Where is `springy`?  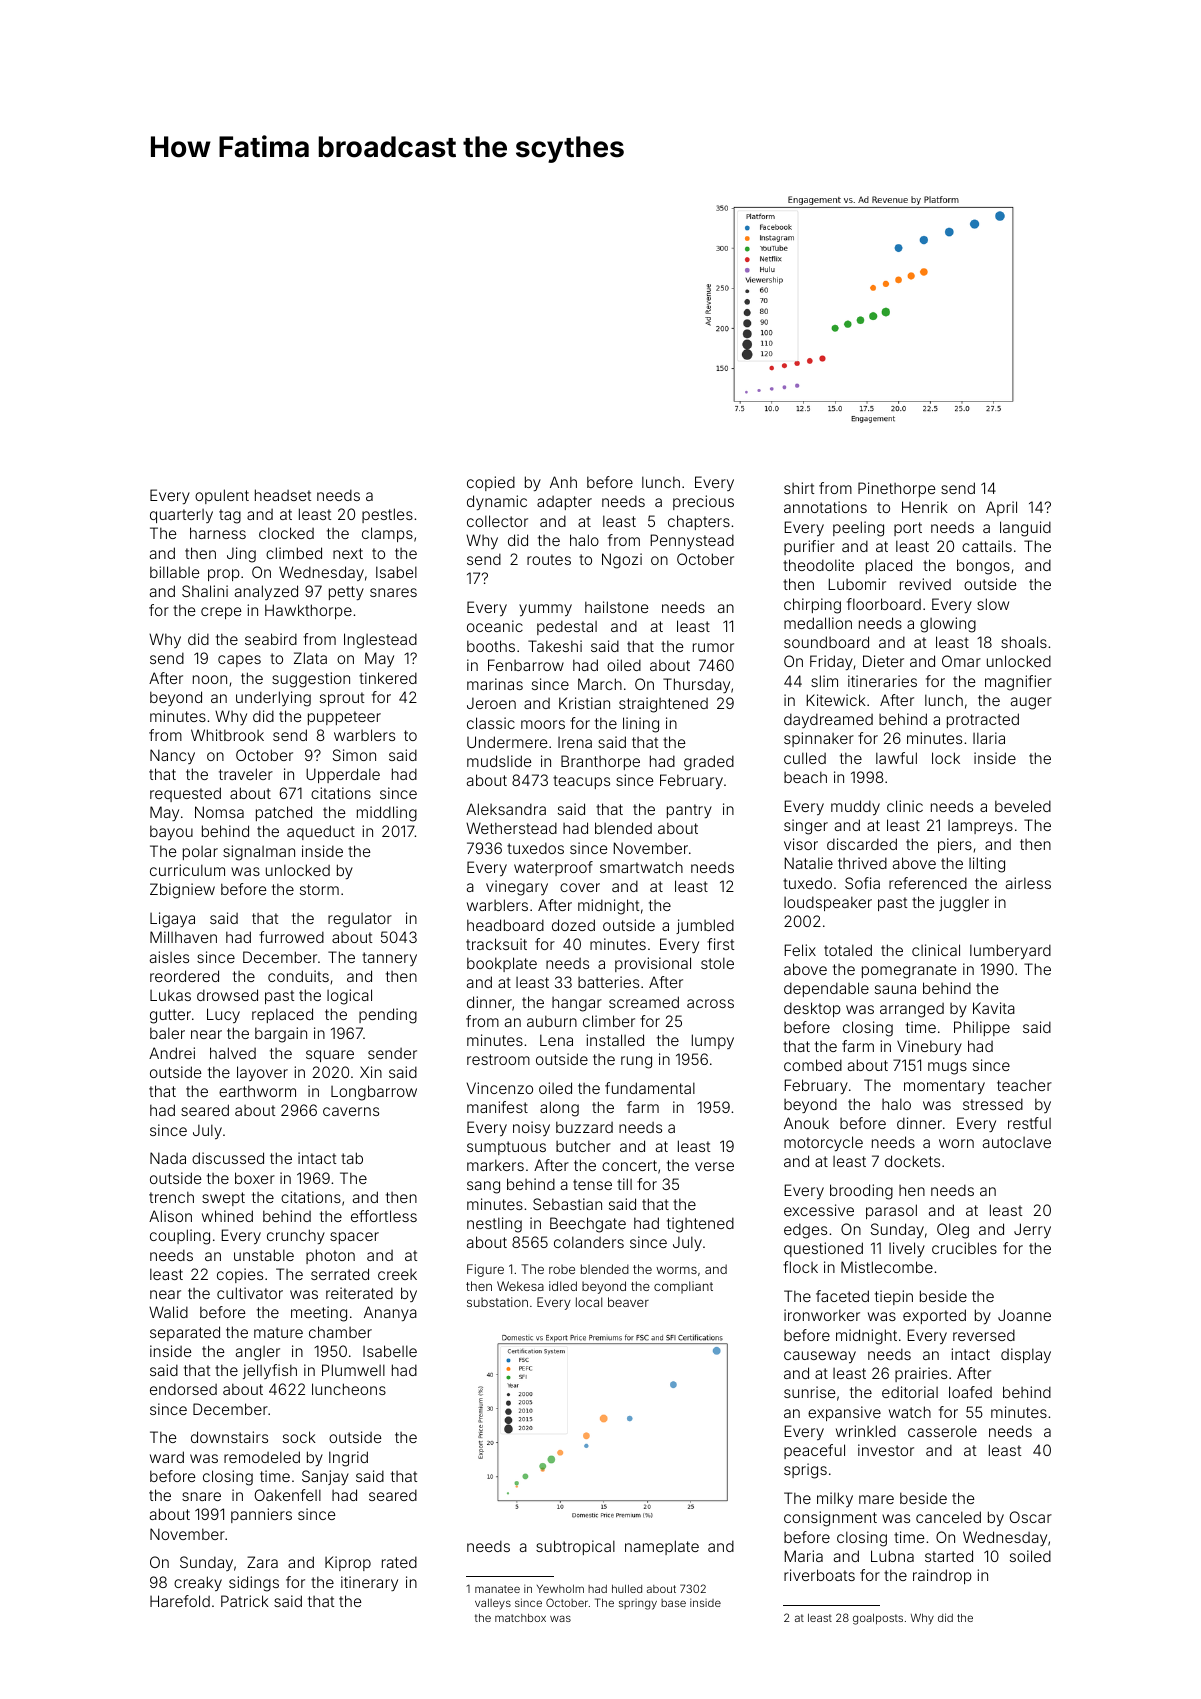 springy is located at coordinates (638, 1604).
